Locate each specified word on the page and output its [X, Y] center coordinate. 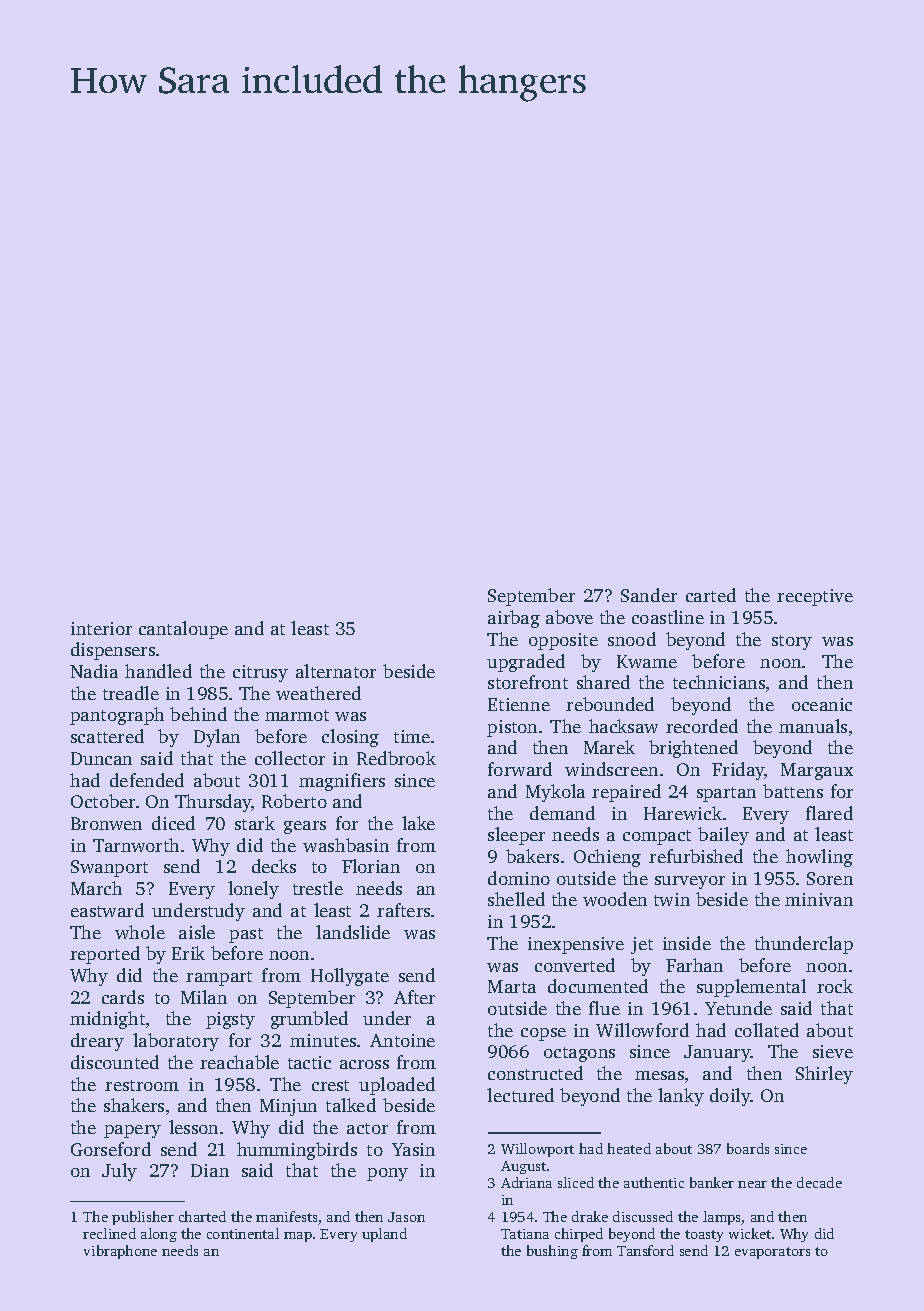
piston [512, 728]
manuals [813, 726]
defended [147, 780]
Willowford [642, 1030]
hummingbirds [297, 1151]
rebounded [610, 704]
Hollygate [350, 977]
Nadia [94, 671]
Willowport [537, 1150]
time [412, 736]
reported [105, 955]
